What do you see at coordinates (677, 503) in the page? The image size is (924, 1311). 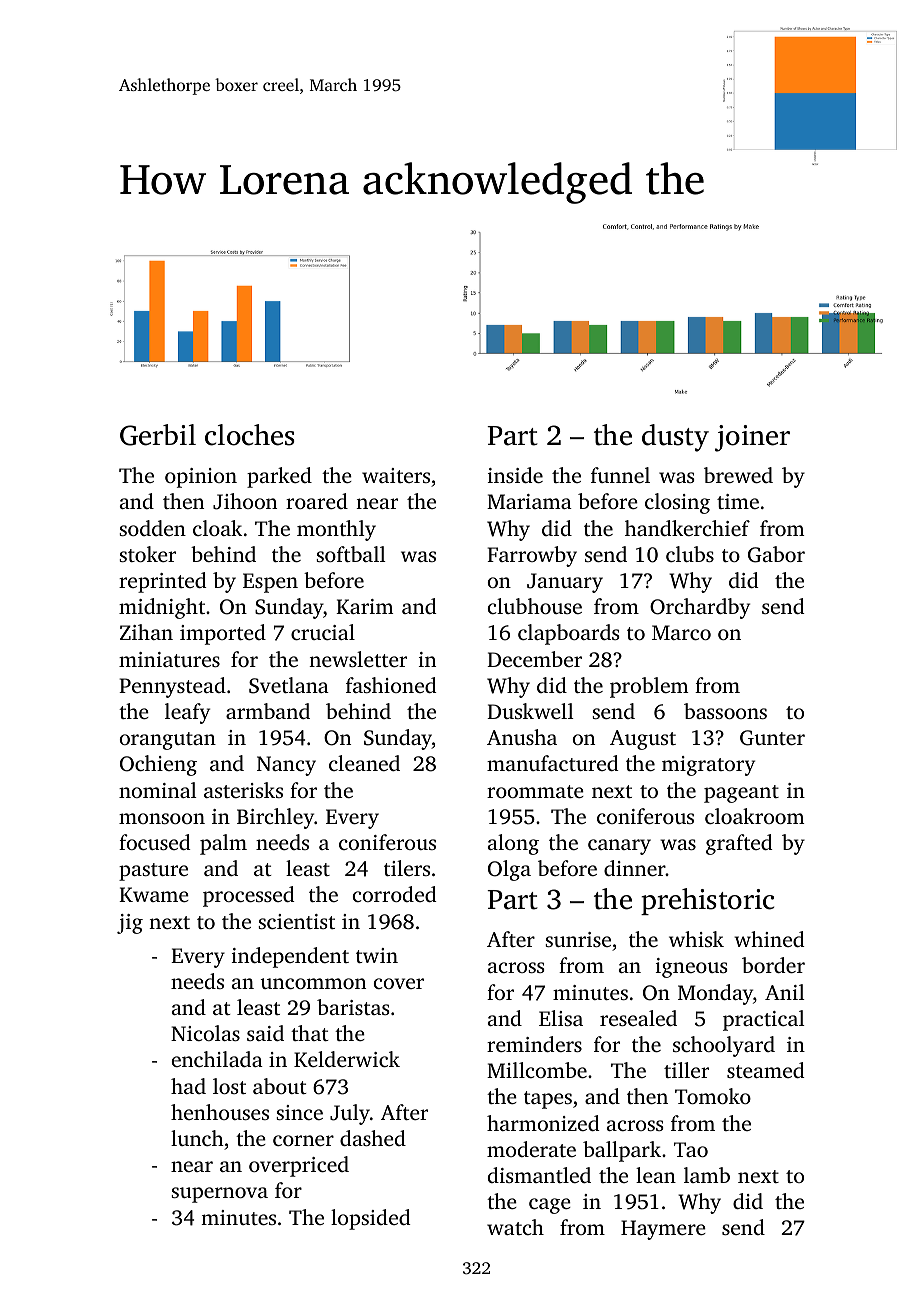 I see `closing` at bounding box center [677, 503].
